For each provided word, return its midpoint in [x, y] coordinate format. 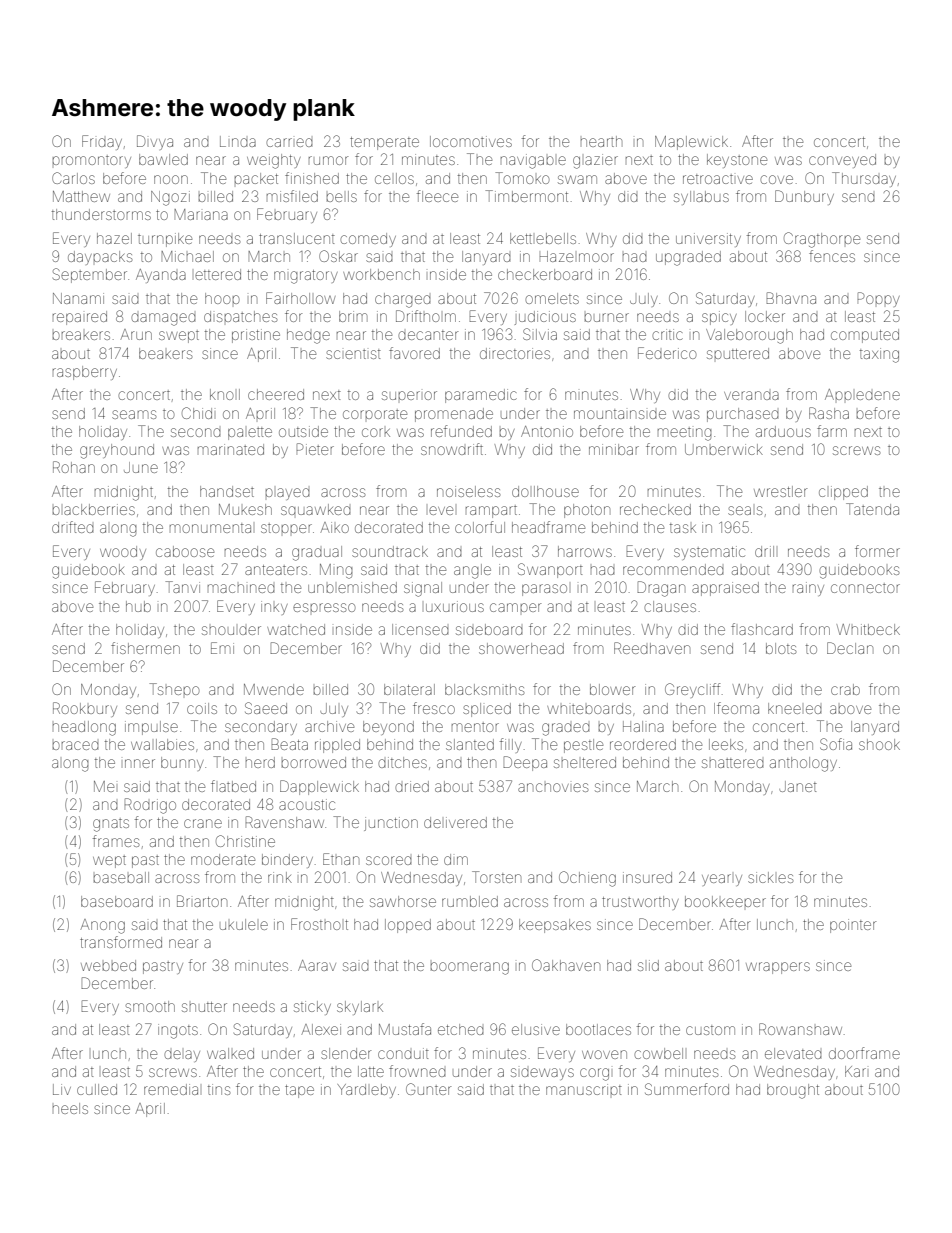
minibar [614, 449]
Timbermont [526, 196]
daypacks [100, 258]
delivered [455, 822]
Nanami [78, 298]
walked [230, 1053]
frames [116, 841]
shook [879, 744]
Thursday [864, 179]
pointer [853, 926]
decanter [428, 335]
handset [227, 491]
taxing [879, 355]
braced [75, 745]
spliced [487, 710]
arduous [783, 431]
